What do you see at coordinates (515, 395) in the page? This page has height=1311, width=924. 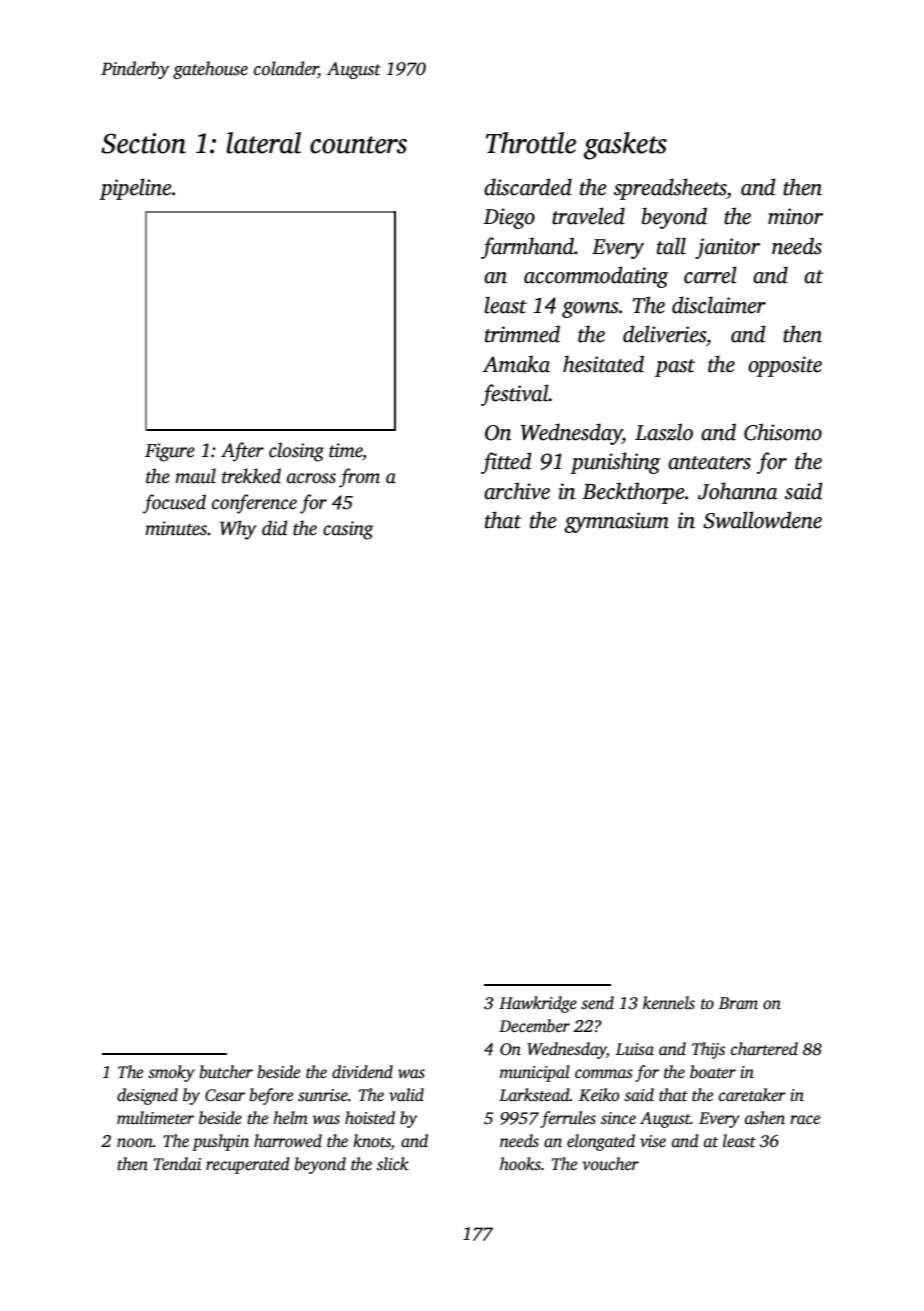 I see `festival` at bounding box center [515, 395].
